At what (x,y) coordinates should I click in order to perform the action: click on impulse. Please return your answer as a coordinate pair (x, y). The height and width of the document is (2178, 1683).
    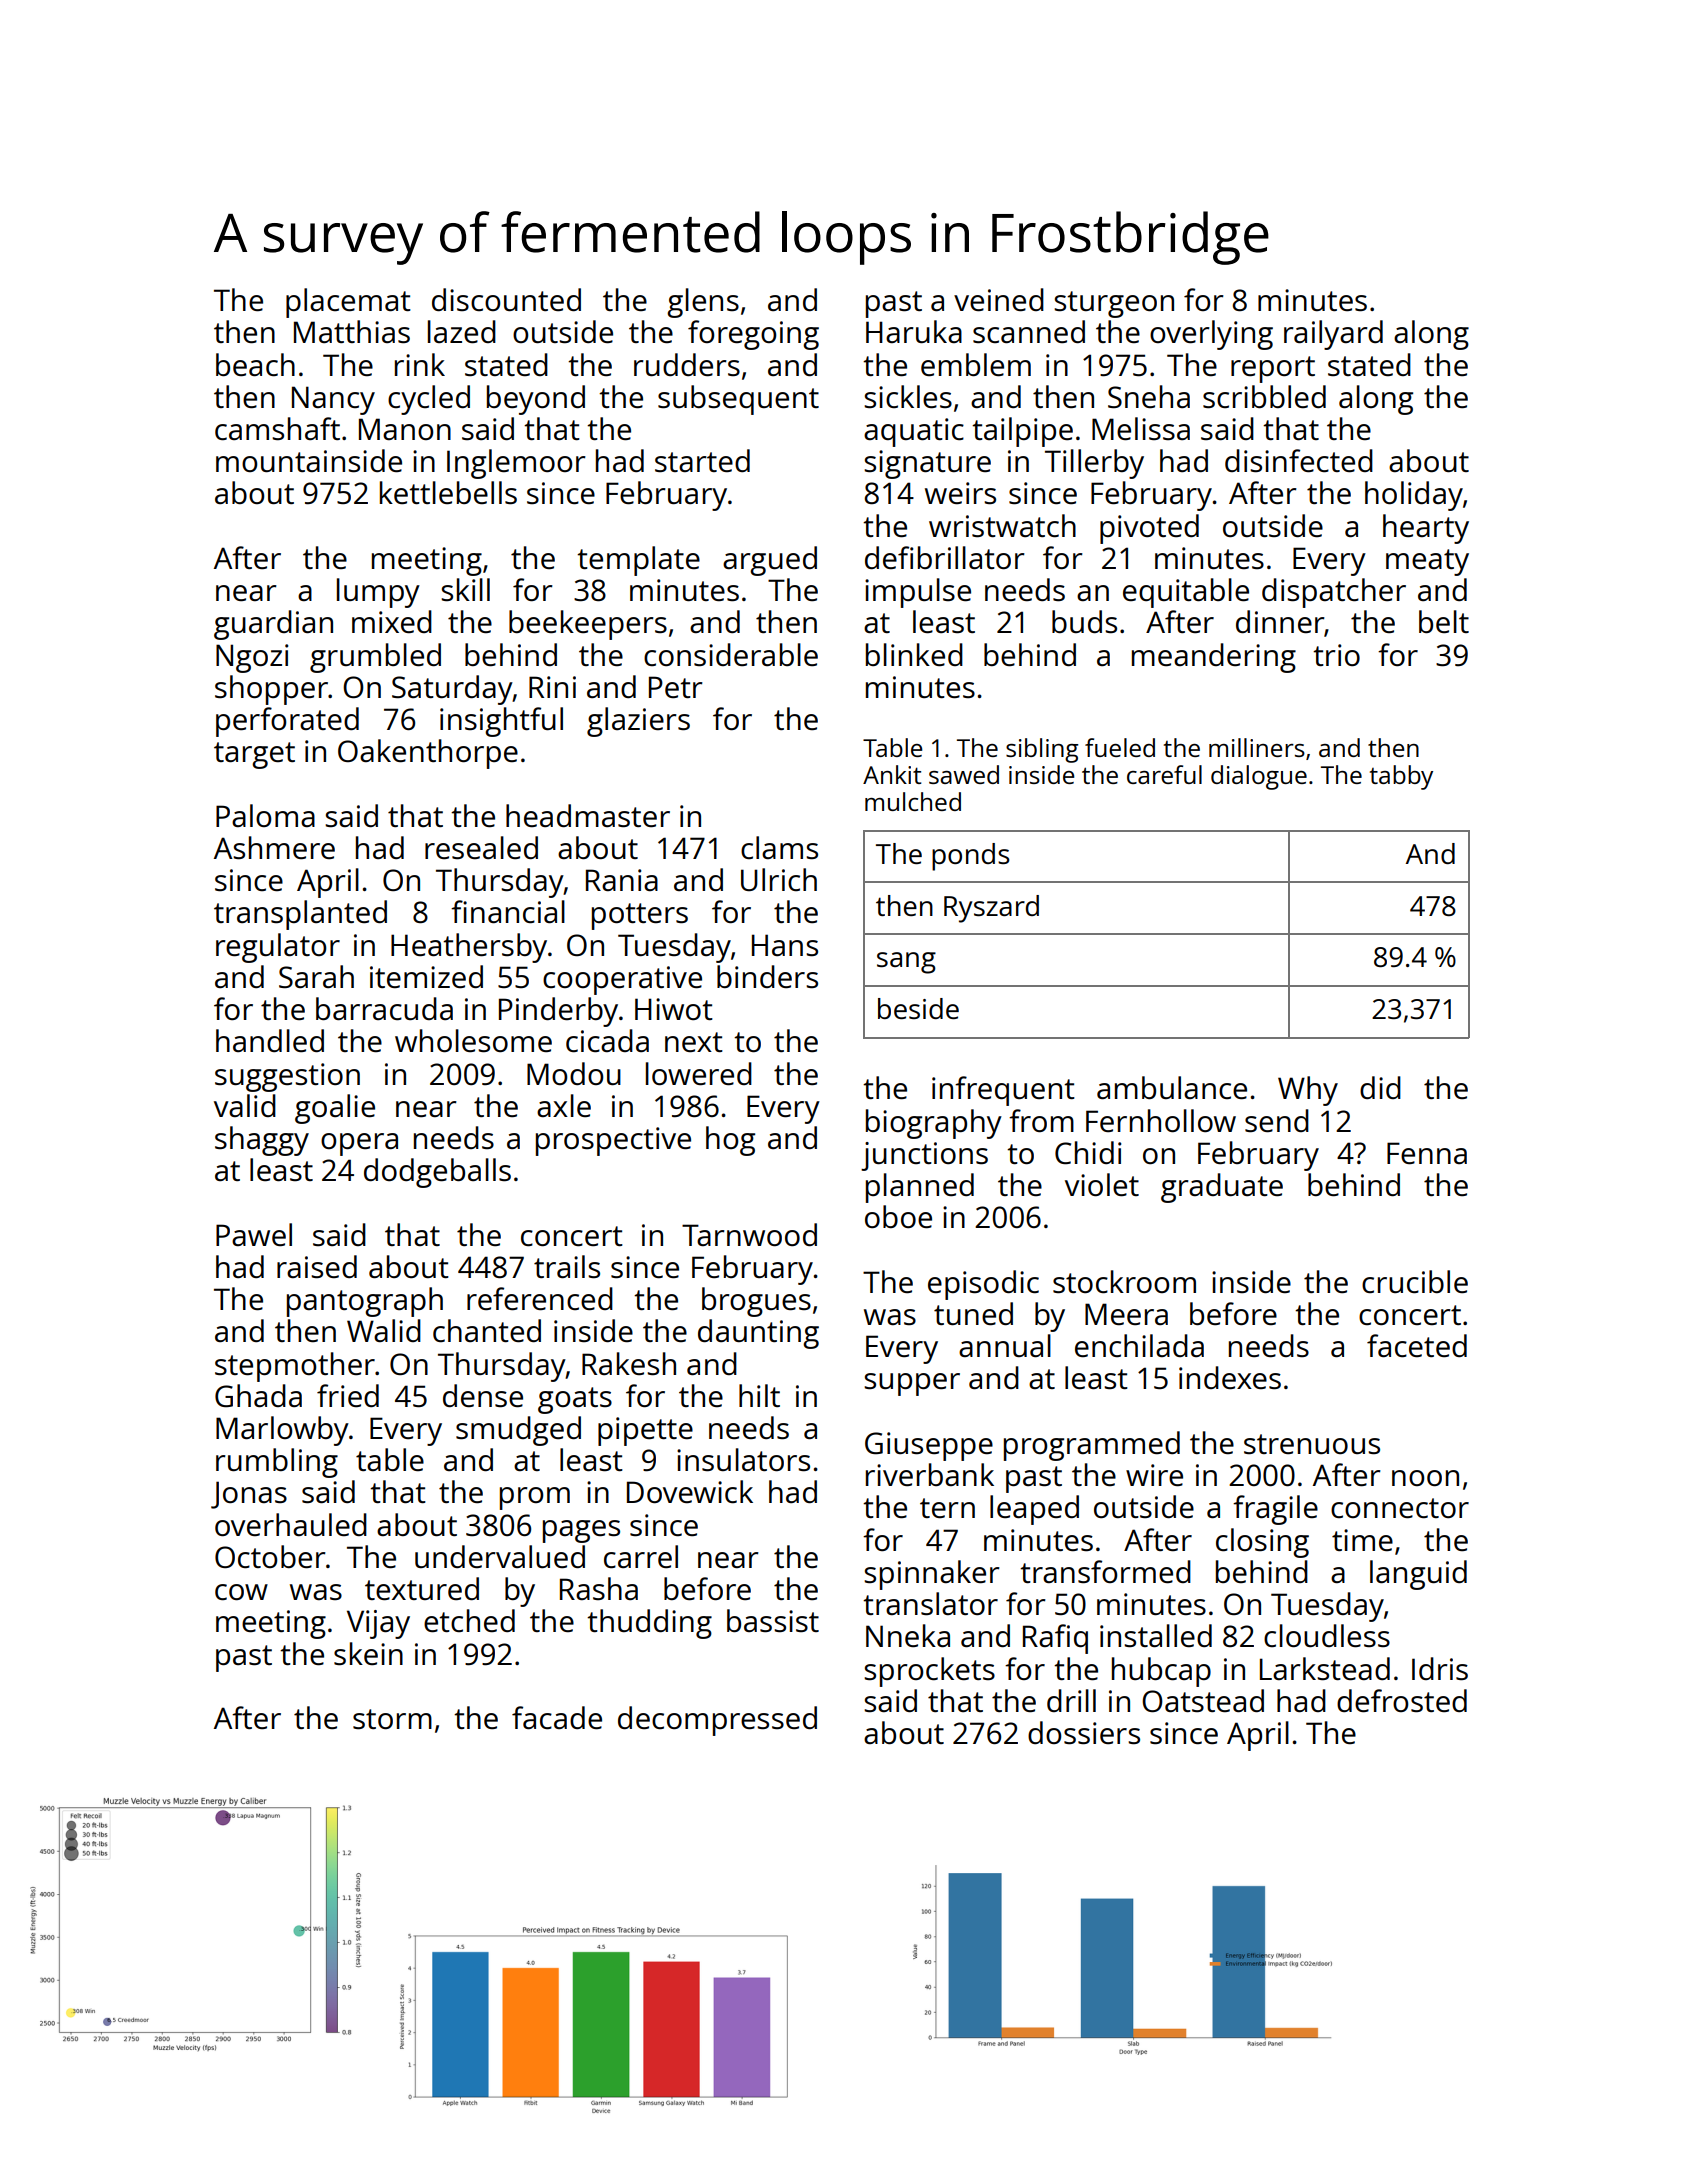
    Looking at the image, I should click on (918, 593).
